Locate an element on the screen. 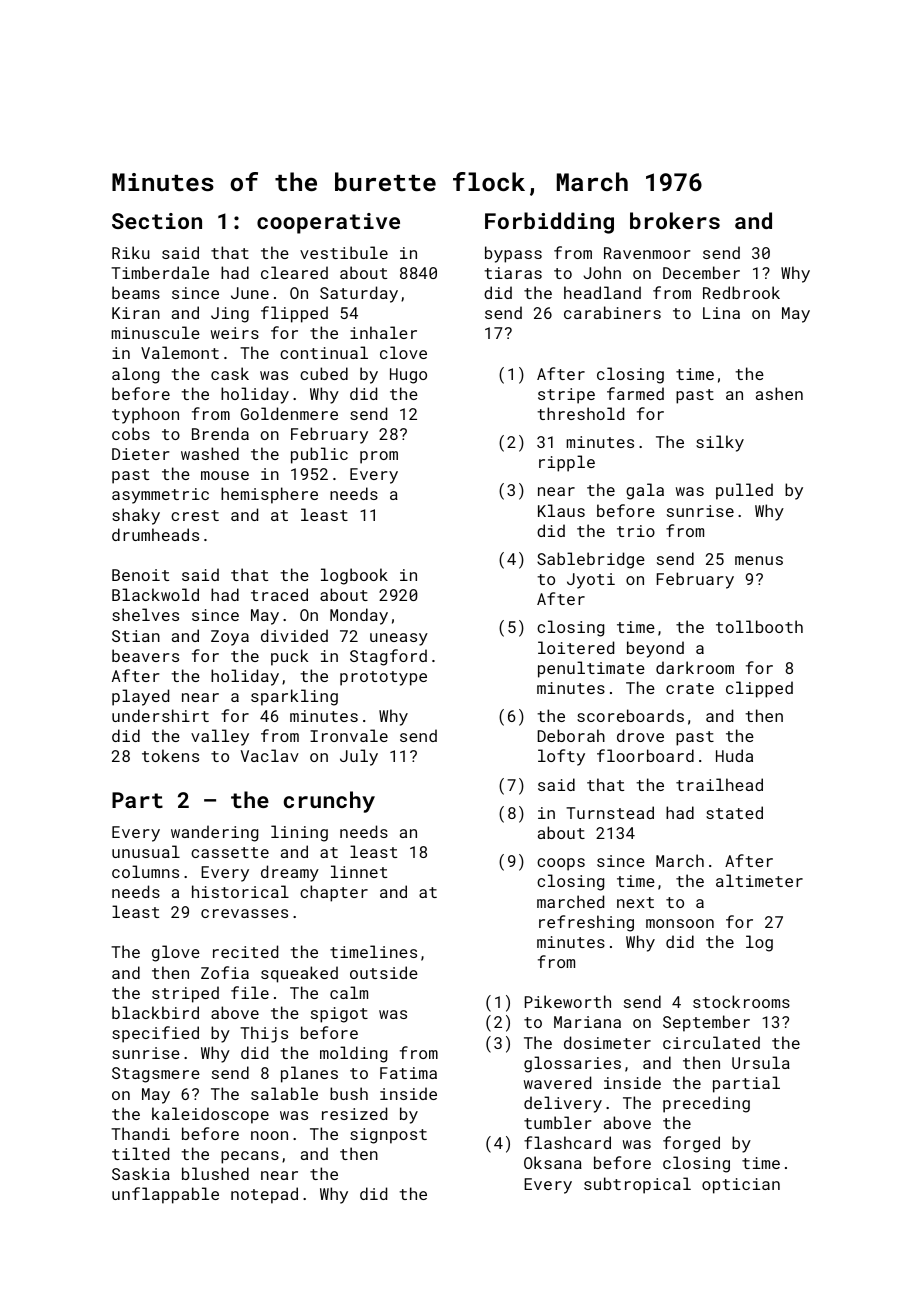  file is located at coordinates (250, 992).
